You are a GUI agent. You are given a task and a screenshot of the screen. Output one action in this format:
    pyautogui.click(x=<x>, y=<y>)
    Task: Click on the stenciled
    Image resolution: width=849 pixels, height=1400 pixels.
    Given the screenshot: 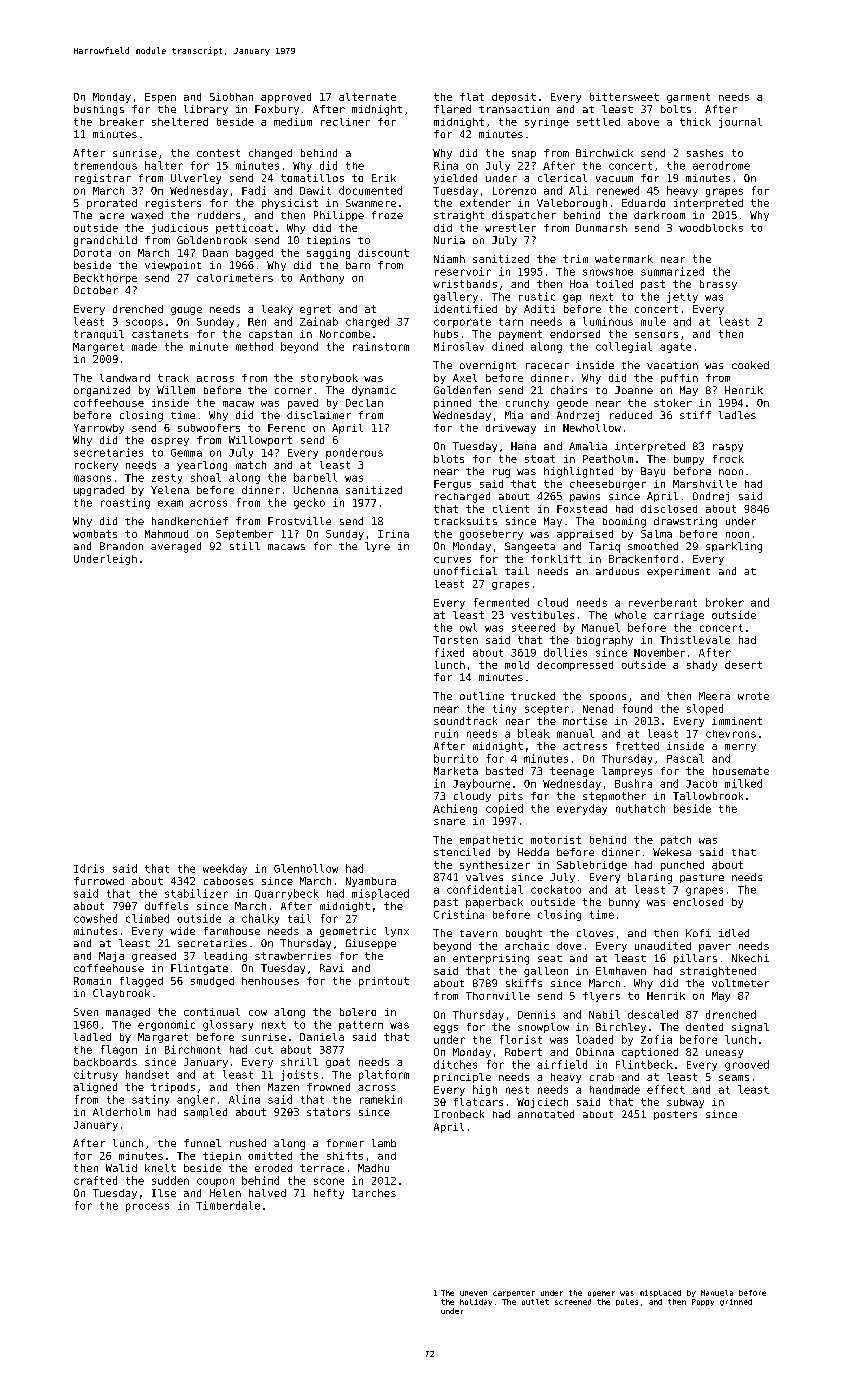 What is the action you would take?
    pyautogui.click(x=462, y=852)
